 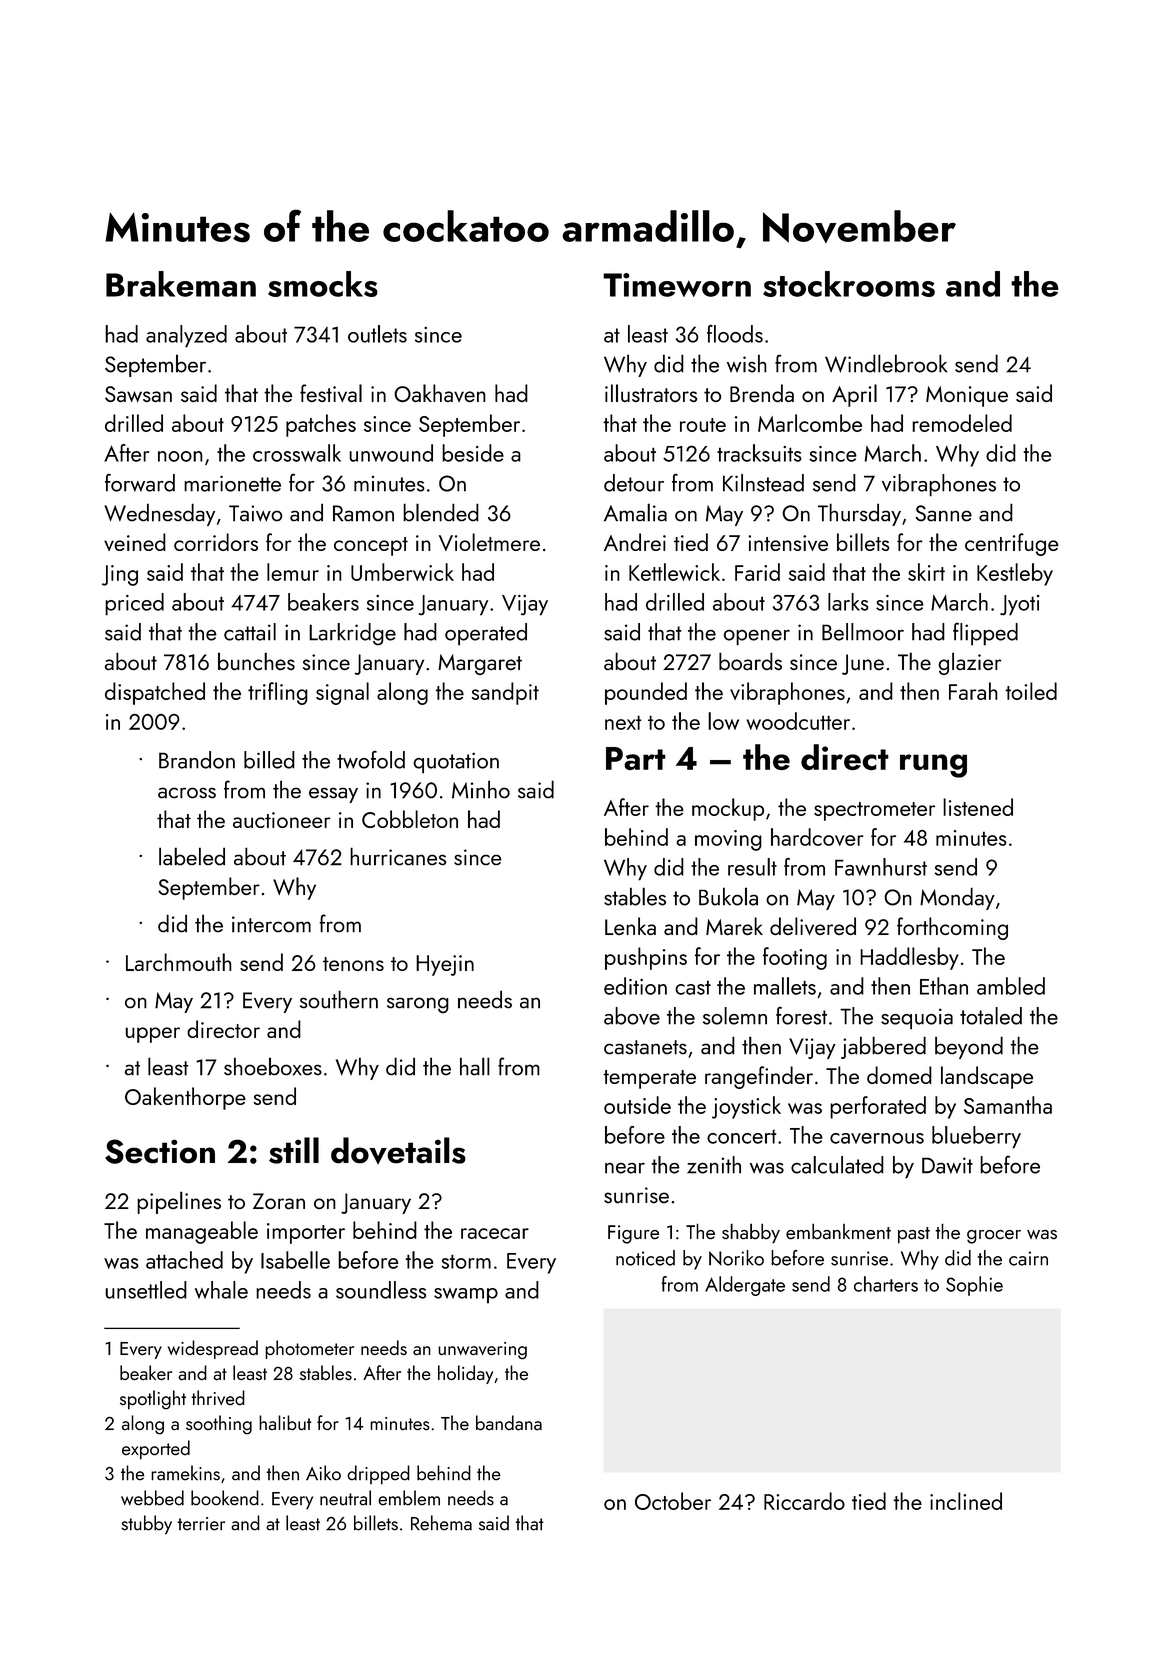 What do you see at coordinates (677, 285) in the image?
I see `Timeworn` at bounding box center [677, 285].
